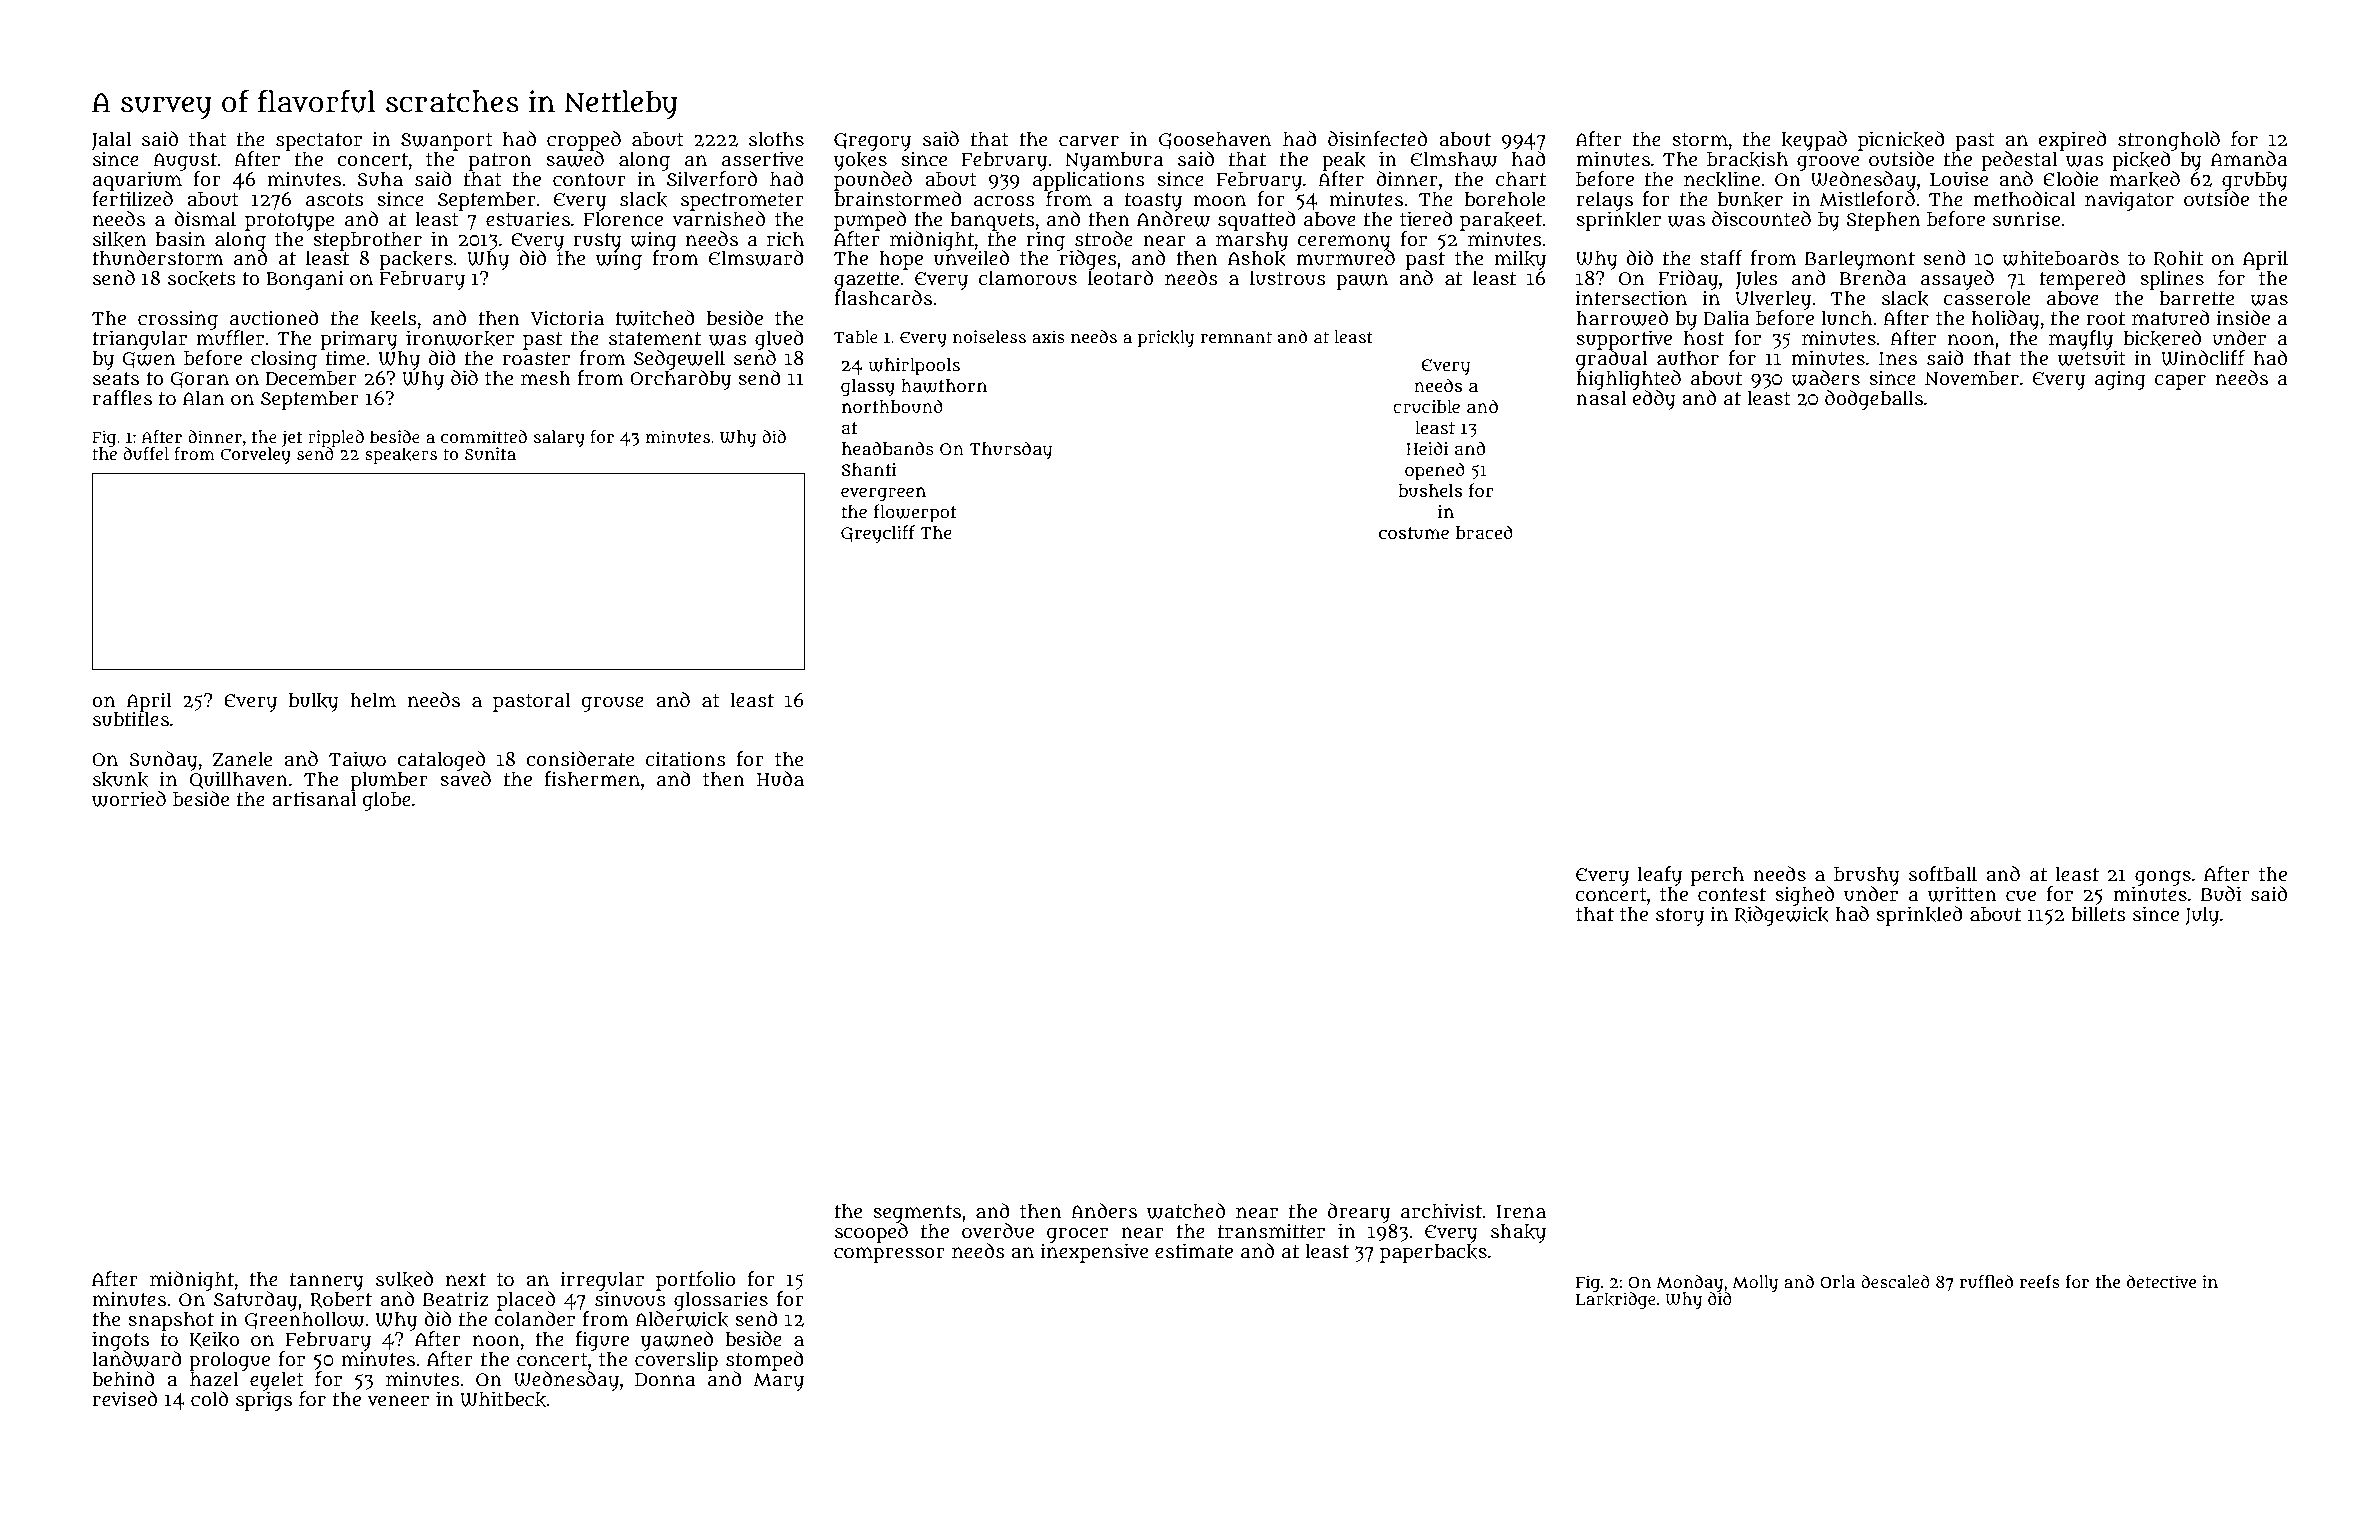  Describe the element at coordinates (264, 1401) in the image. I see `sprigs` at that location.
